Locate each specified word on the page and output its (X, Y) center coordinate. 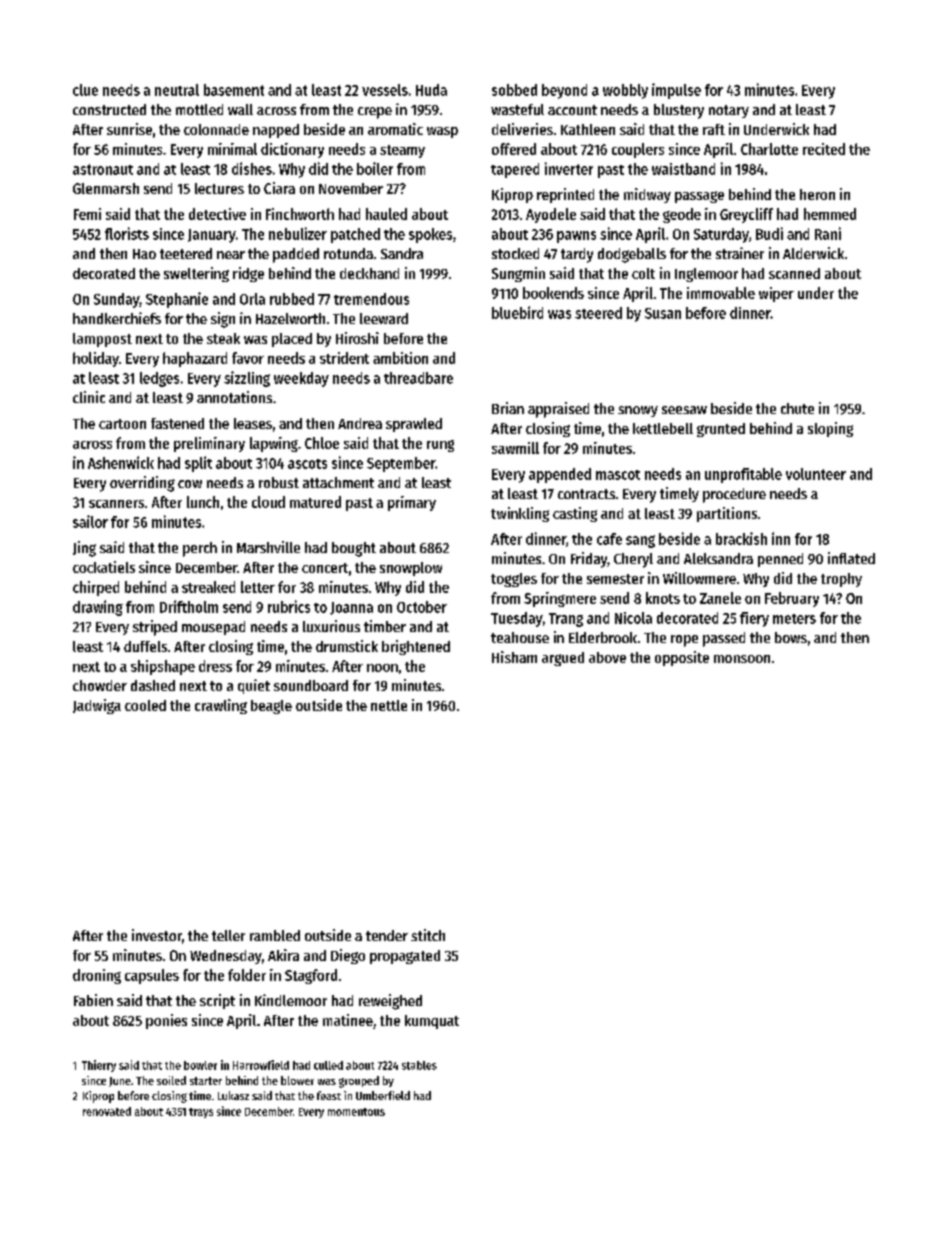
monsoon (742, 659)
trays (201, 1113)
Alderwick (813, 253)
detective (217, 214)
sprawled (414, 425)
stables (419, 1065)
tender (387, 935)
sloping (830, 429)
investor (157, 935)
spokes (430, 235)
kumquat (432, 1022)
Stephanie (177, 300)
